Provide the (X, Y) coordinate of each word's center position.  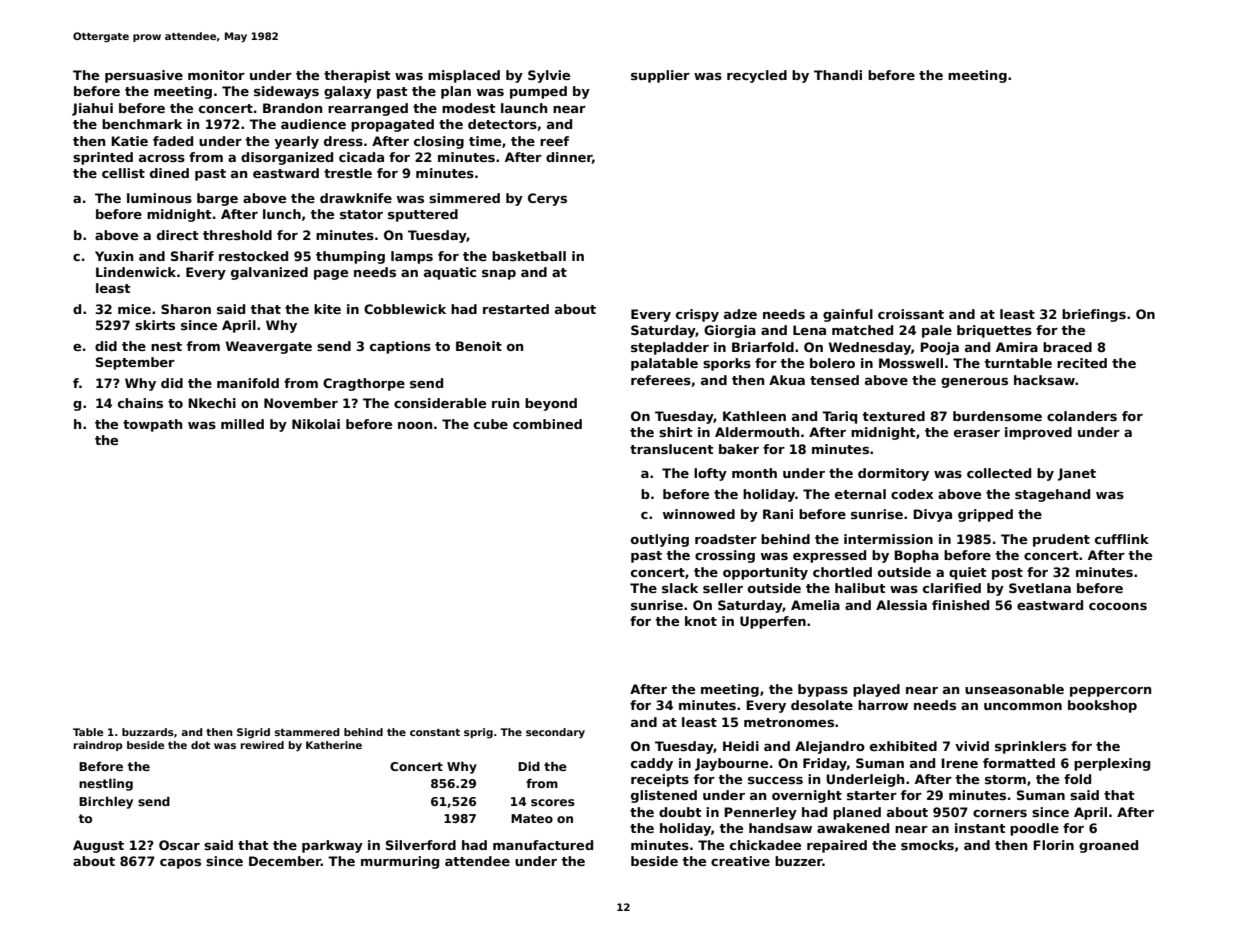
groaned (1108, 846)
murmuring (400, 862)
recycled (757, 76)
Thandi (838, 75)
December (285, 861)
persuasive (144, 76)
